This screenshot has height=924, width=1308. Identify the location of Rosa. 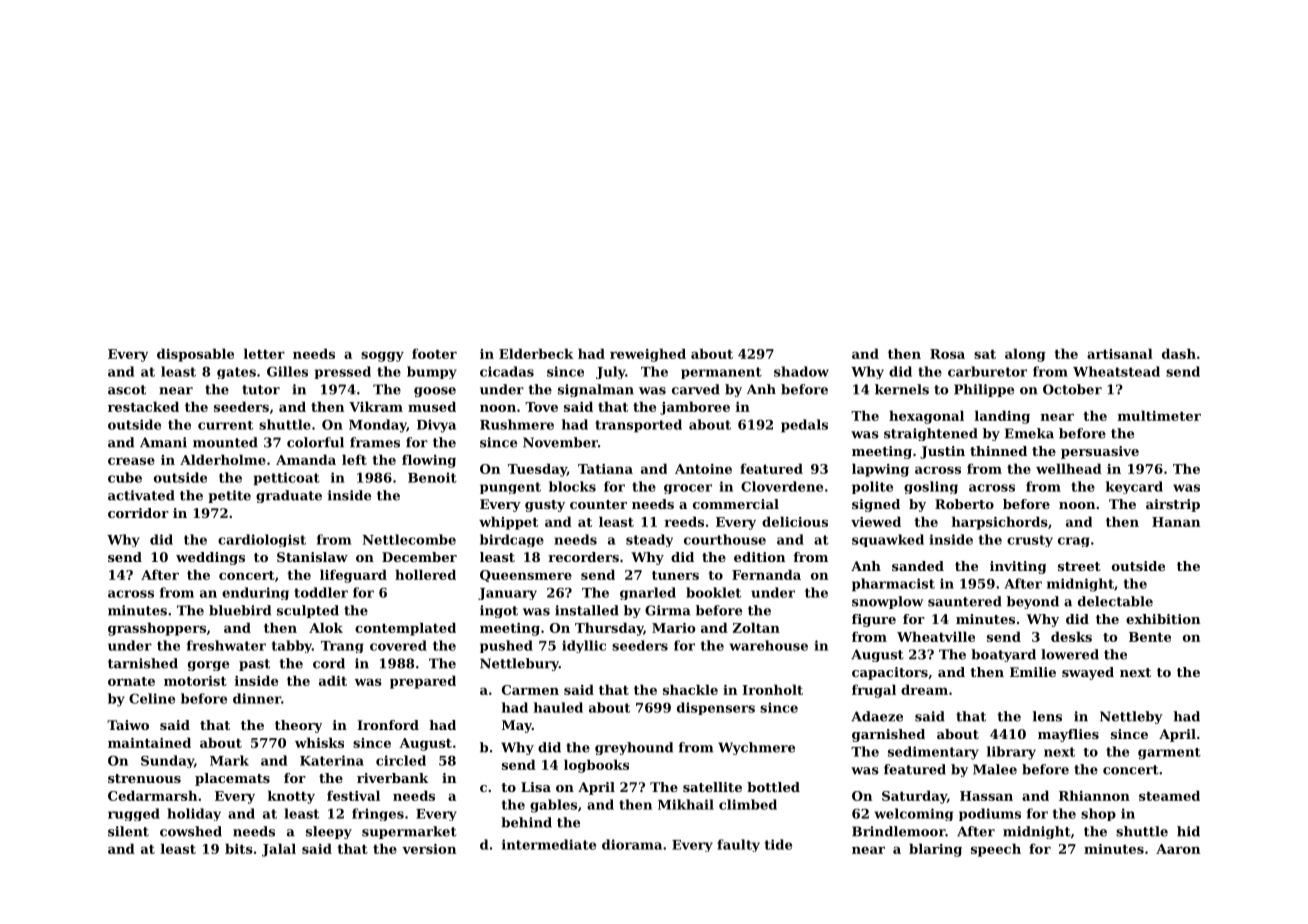
(947, 354).
